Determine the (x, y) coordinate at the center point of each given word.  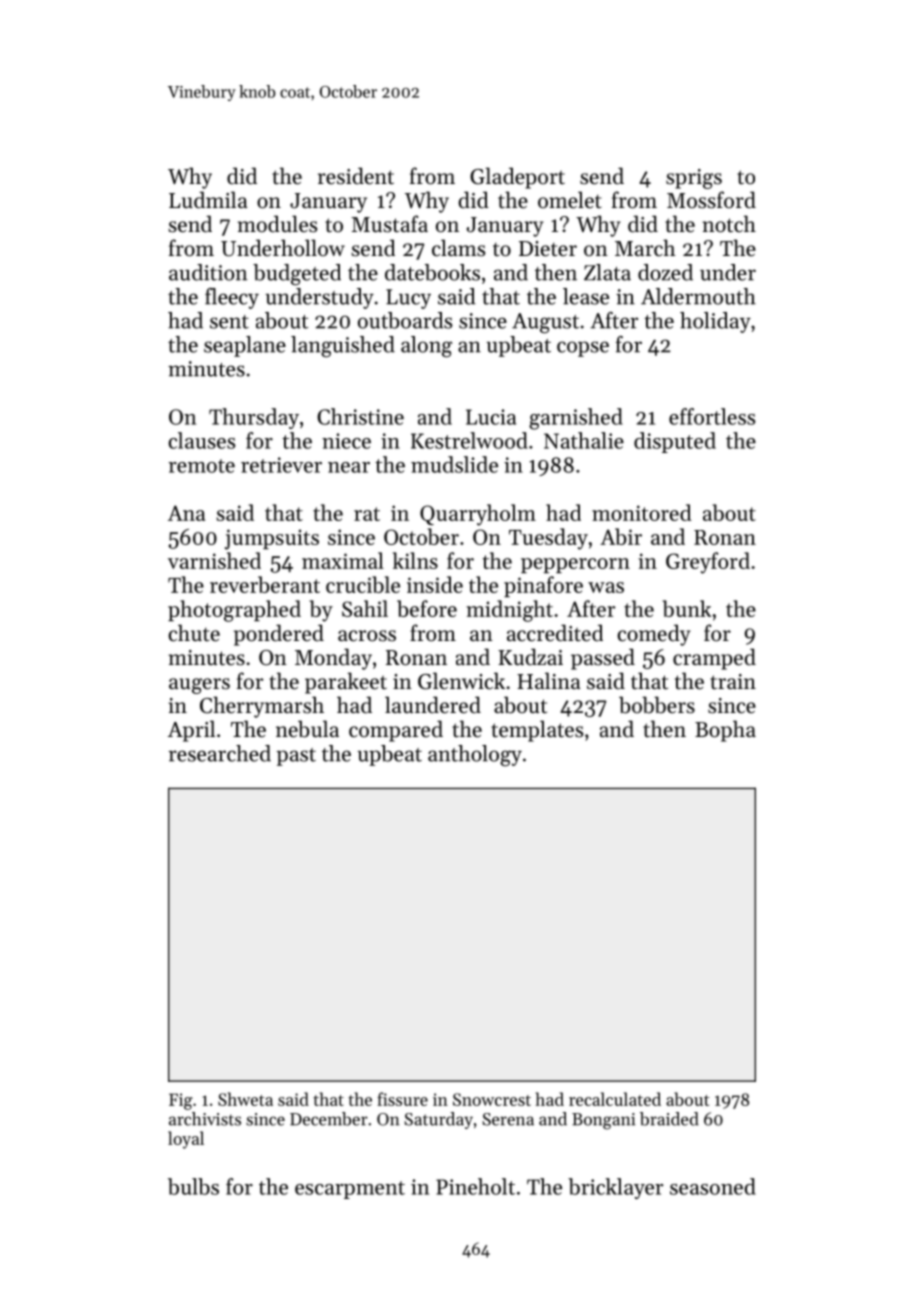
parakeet (346, 683)
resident (356, 176)
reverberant (265, 584)
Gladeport (517, 178)
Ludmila (208, 200)
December (329, 1119)
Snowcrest (492, 1099)
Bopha (725, 731)
